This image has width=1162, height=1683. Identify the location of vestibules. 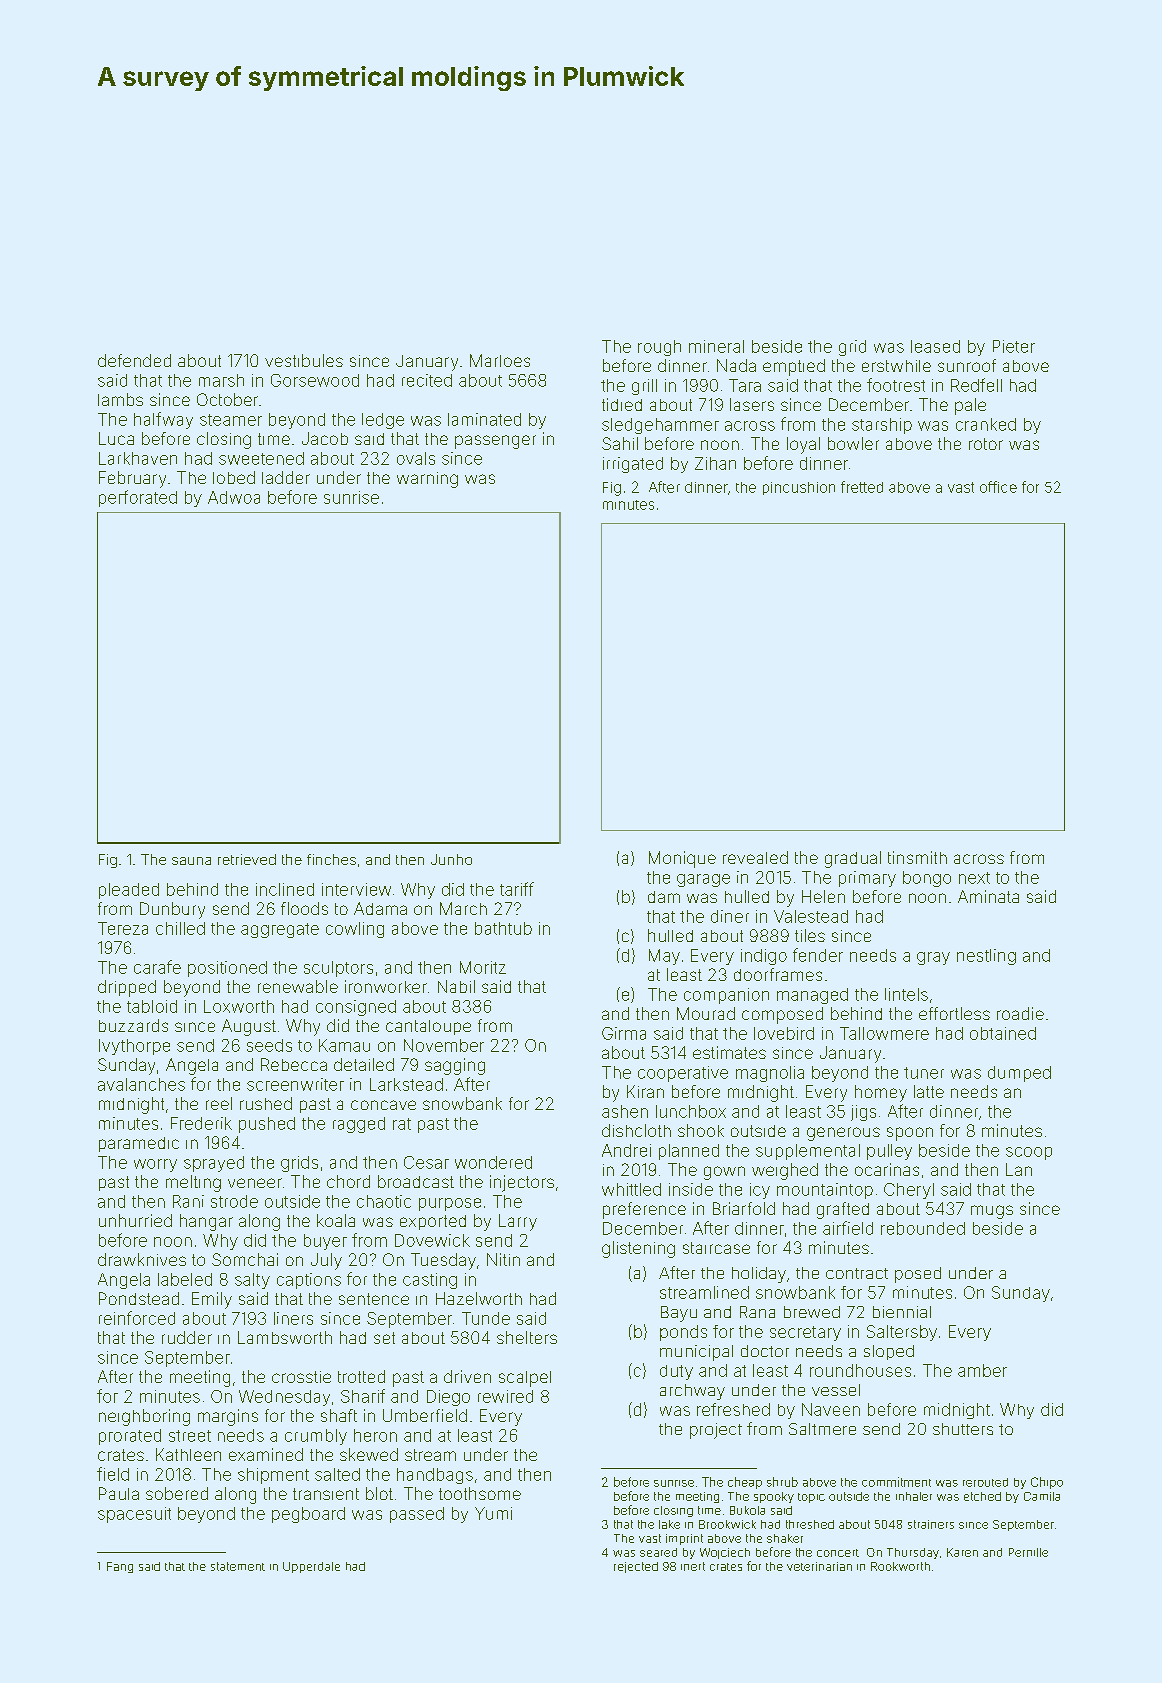
(304, 360).
